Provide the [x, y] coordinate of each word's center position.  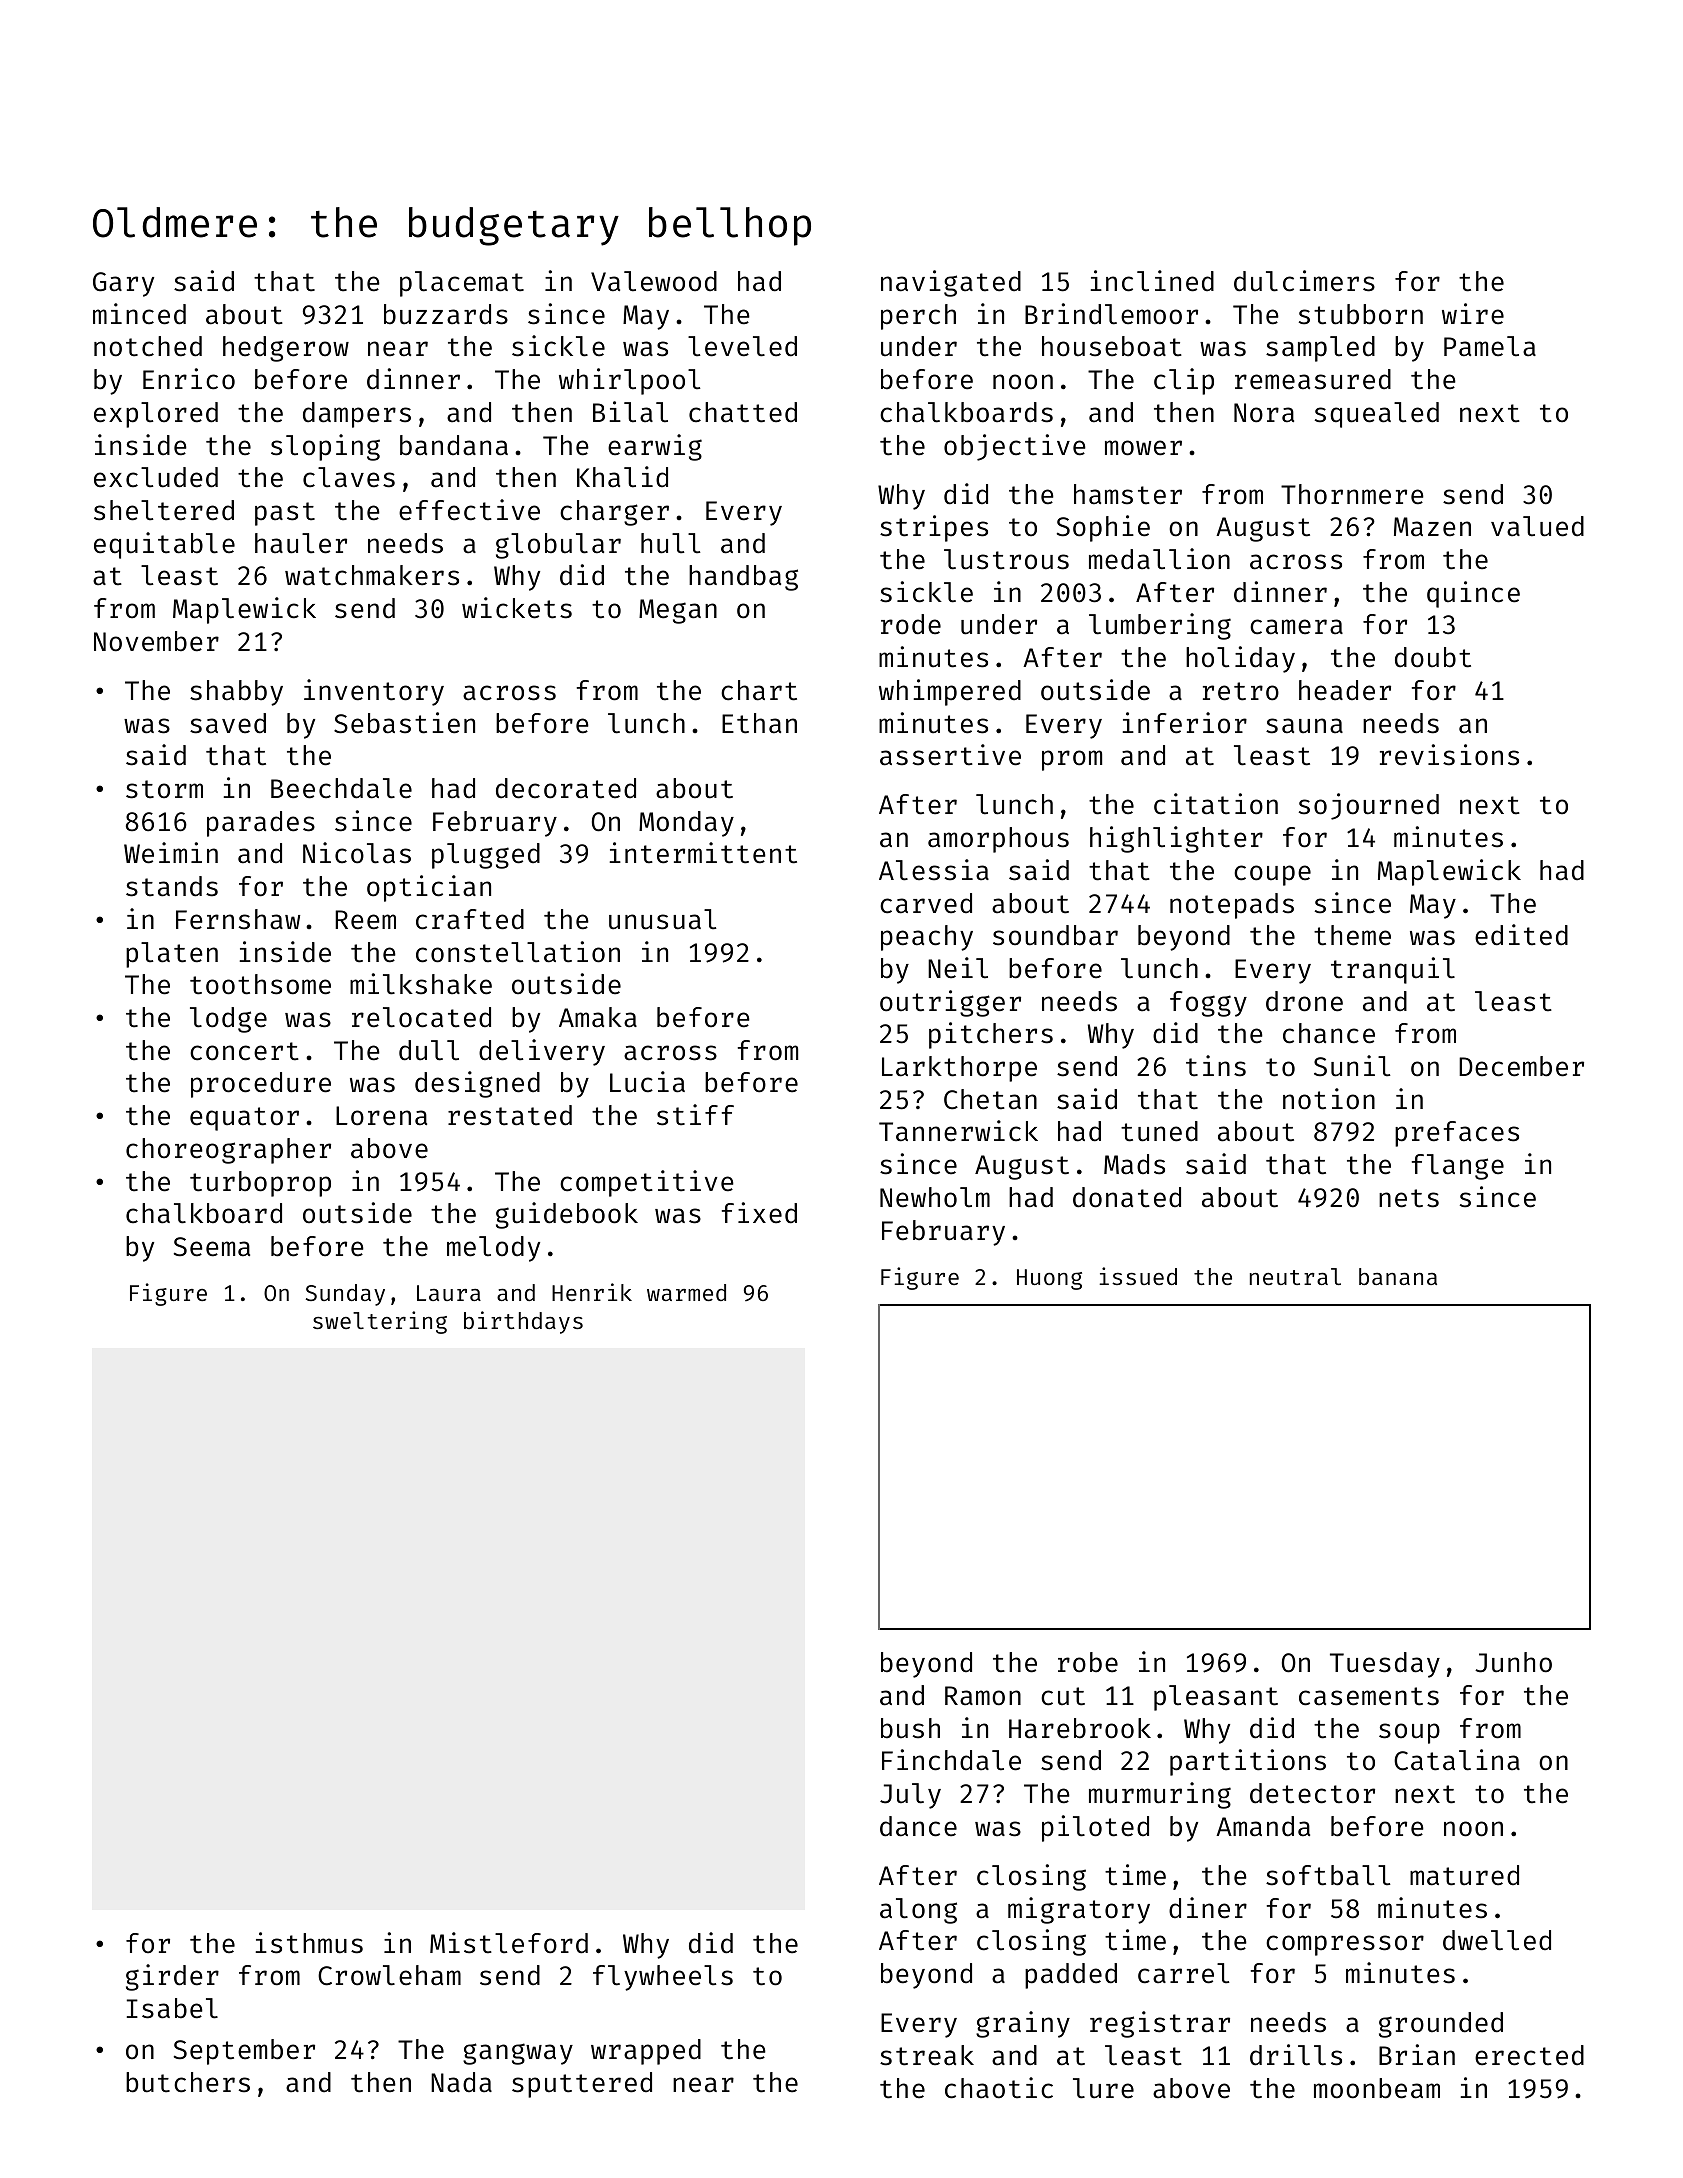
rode [911, 624]
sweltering [380, 1322]
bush [910, 1728]
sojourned [1369, 806]
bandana [454, 445]
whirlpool [630, 381]
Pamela [1490, 346]
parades [261, 824]
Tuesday [1385, 1665]
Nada [461, 2082]
